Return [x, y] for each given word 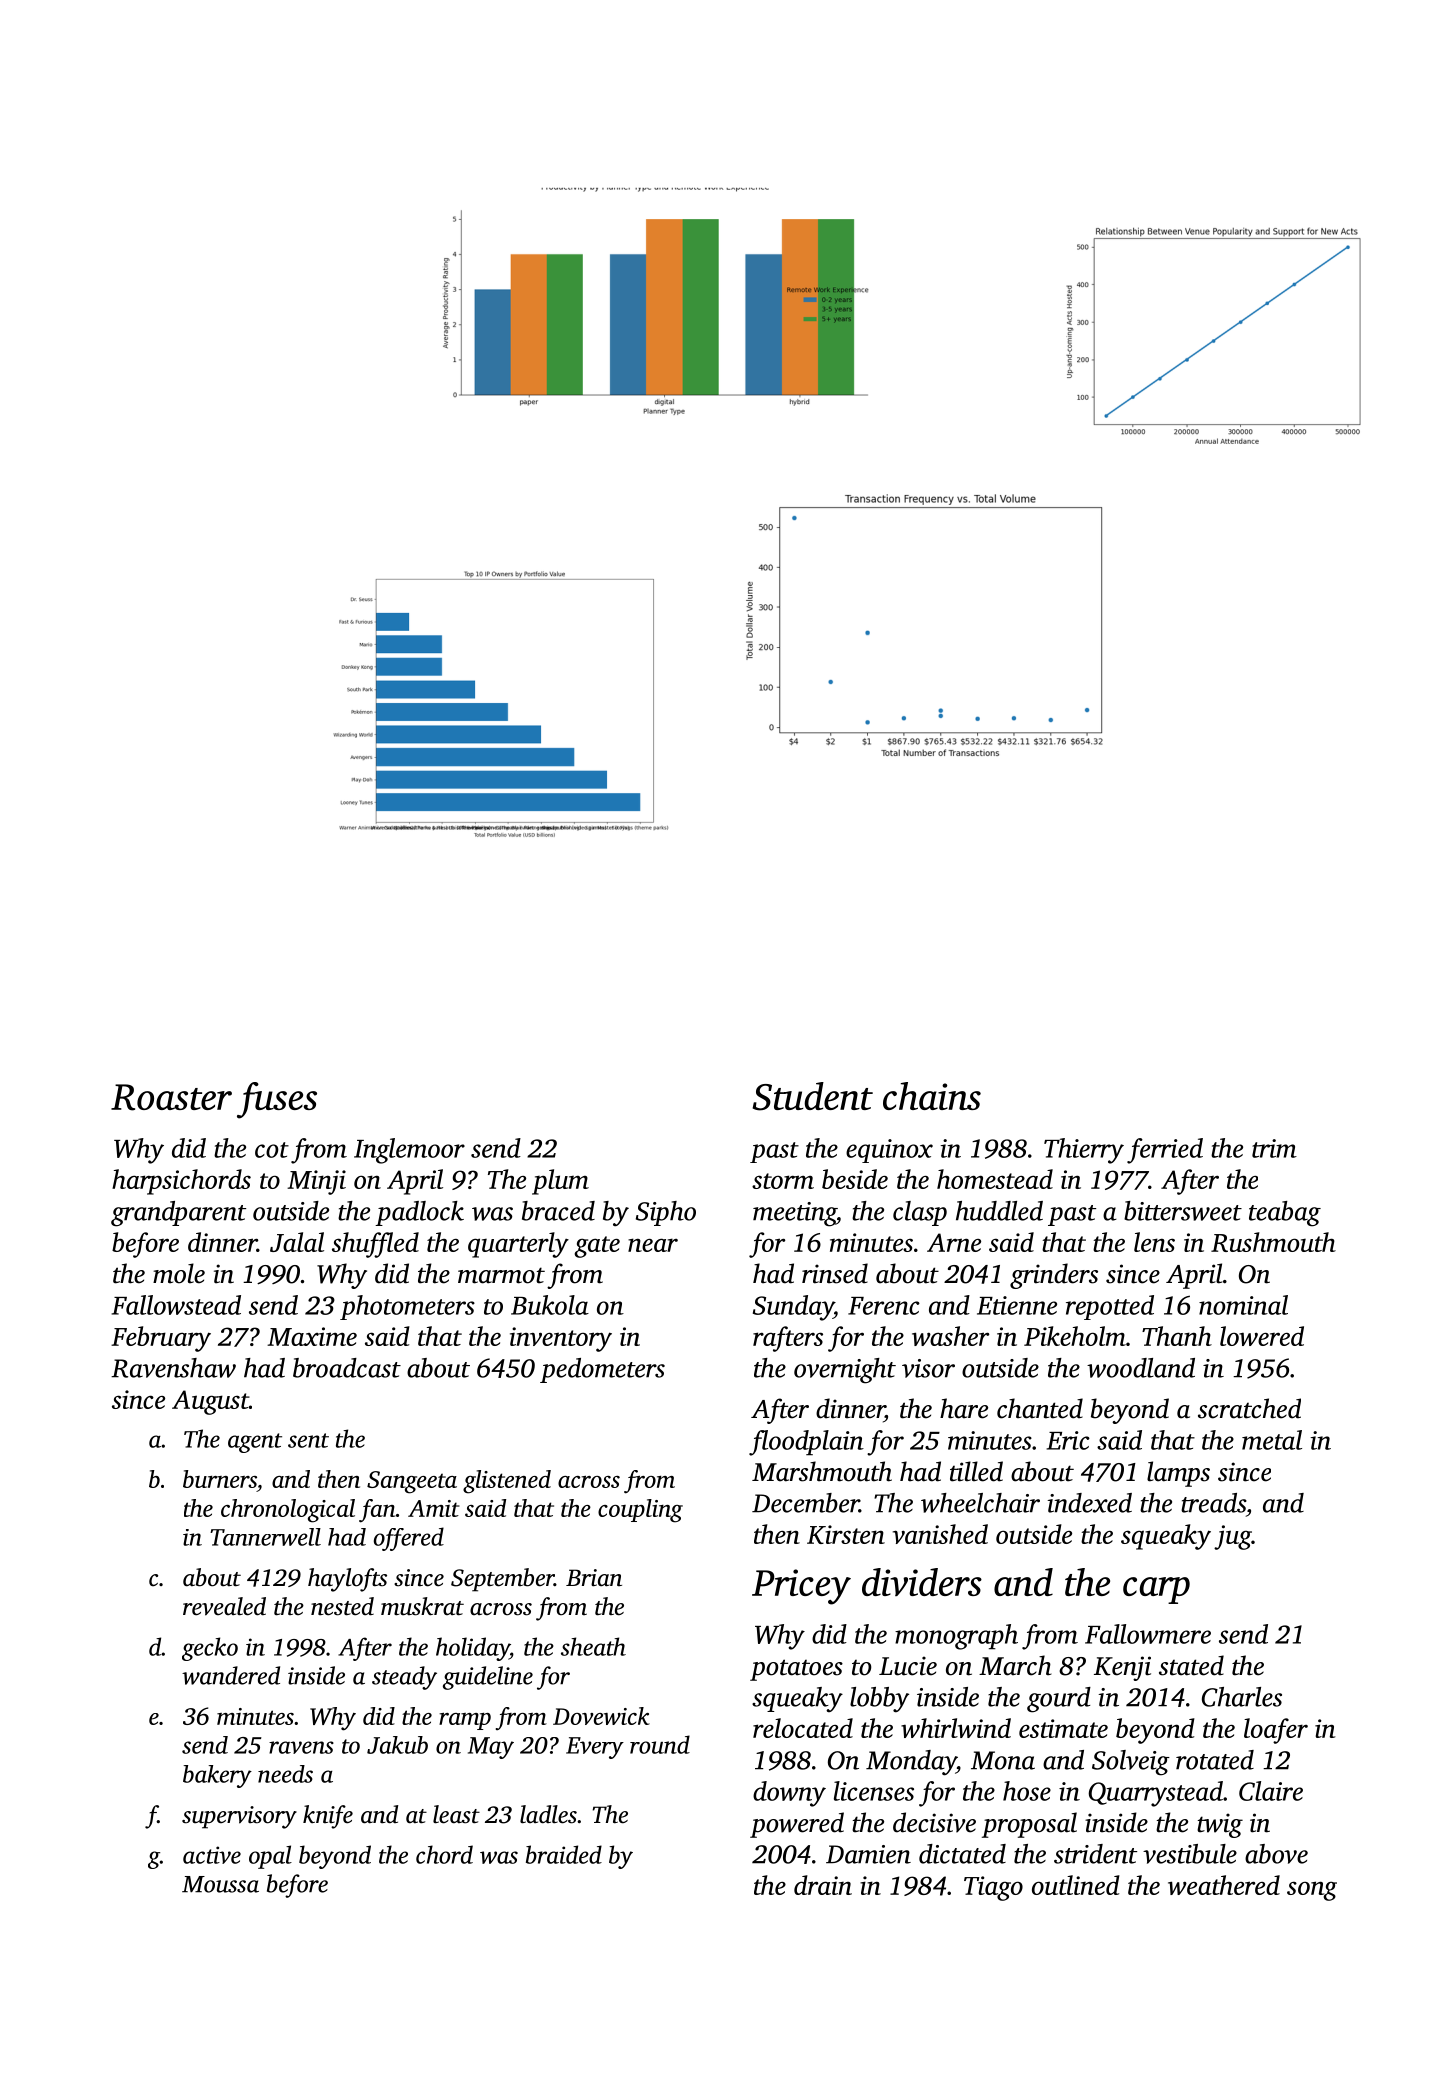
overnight [845, 1371]
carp [1156, 1590]
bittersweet [1183, 1211]
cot [272, 1150]
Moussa [220, 1884]
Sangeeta [412, 1482]
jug [1233, 1537]
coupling [640, 1511]
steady [404, 1678]
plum [560, 1182]
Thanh [1177, 1336]
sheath [593, 1646]
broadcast [347, 1368]
